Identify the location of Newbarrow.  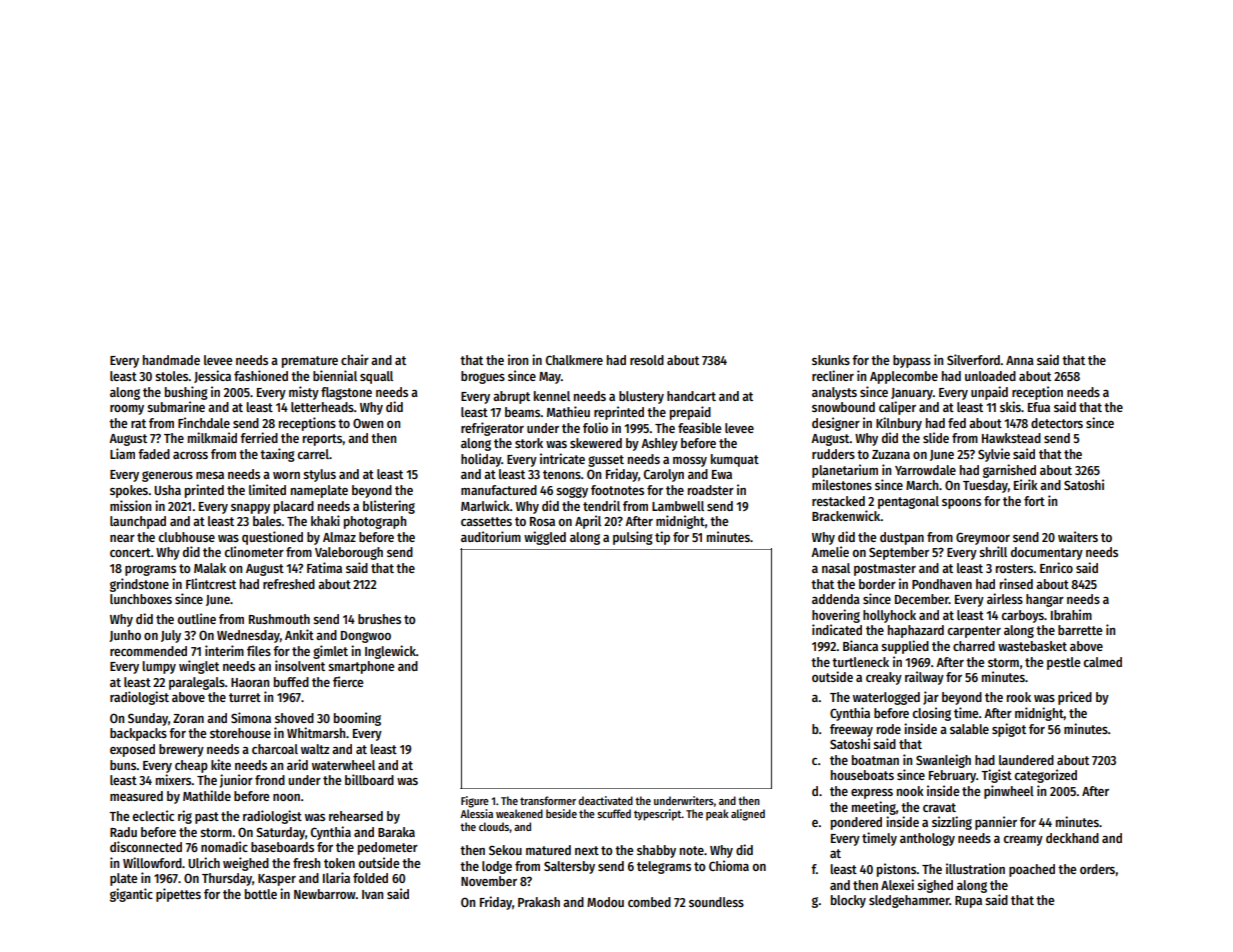
(325, 894).
